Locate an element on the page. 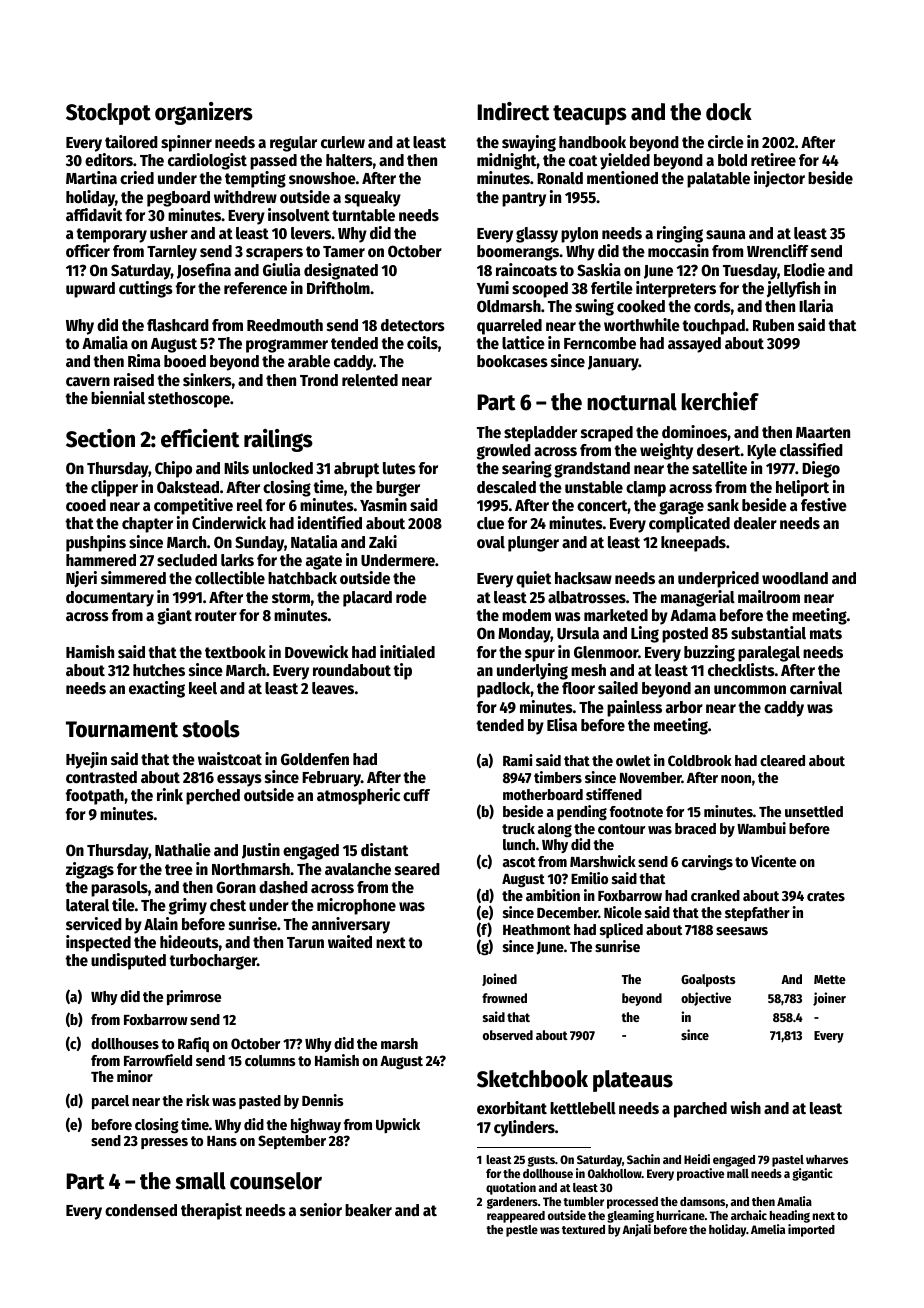 This document has height=1308, width=924. Rima is located at coordinates (144, 360).
